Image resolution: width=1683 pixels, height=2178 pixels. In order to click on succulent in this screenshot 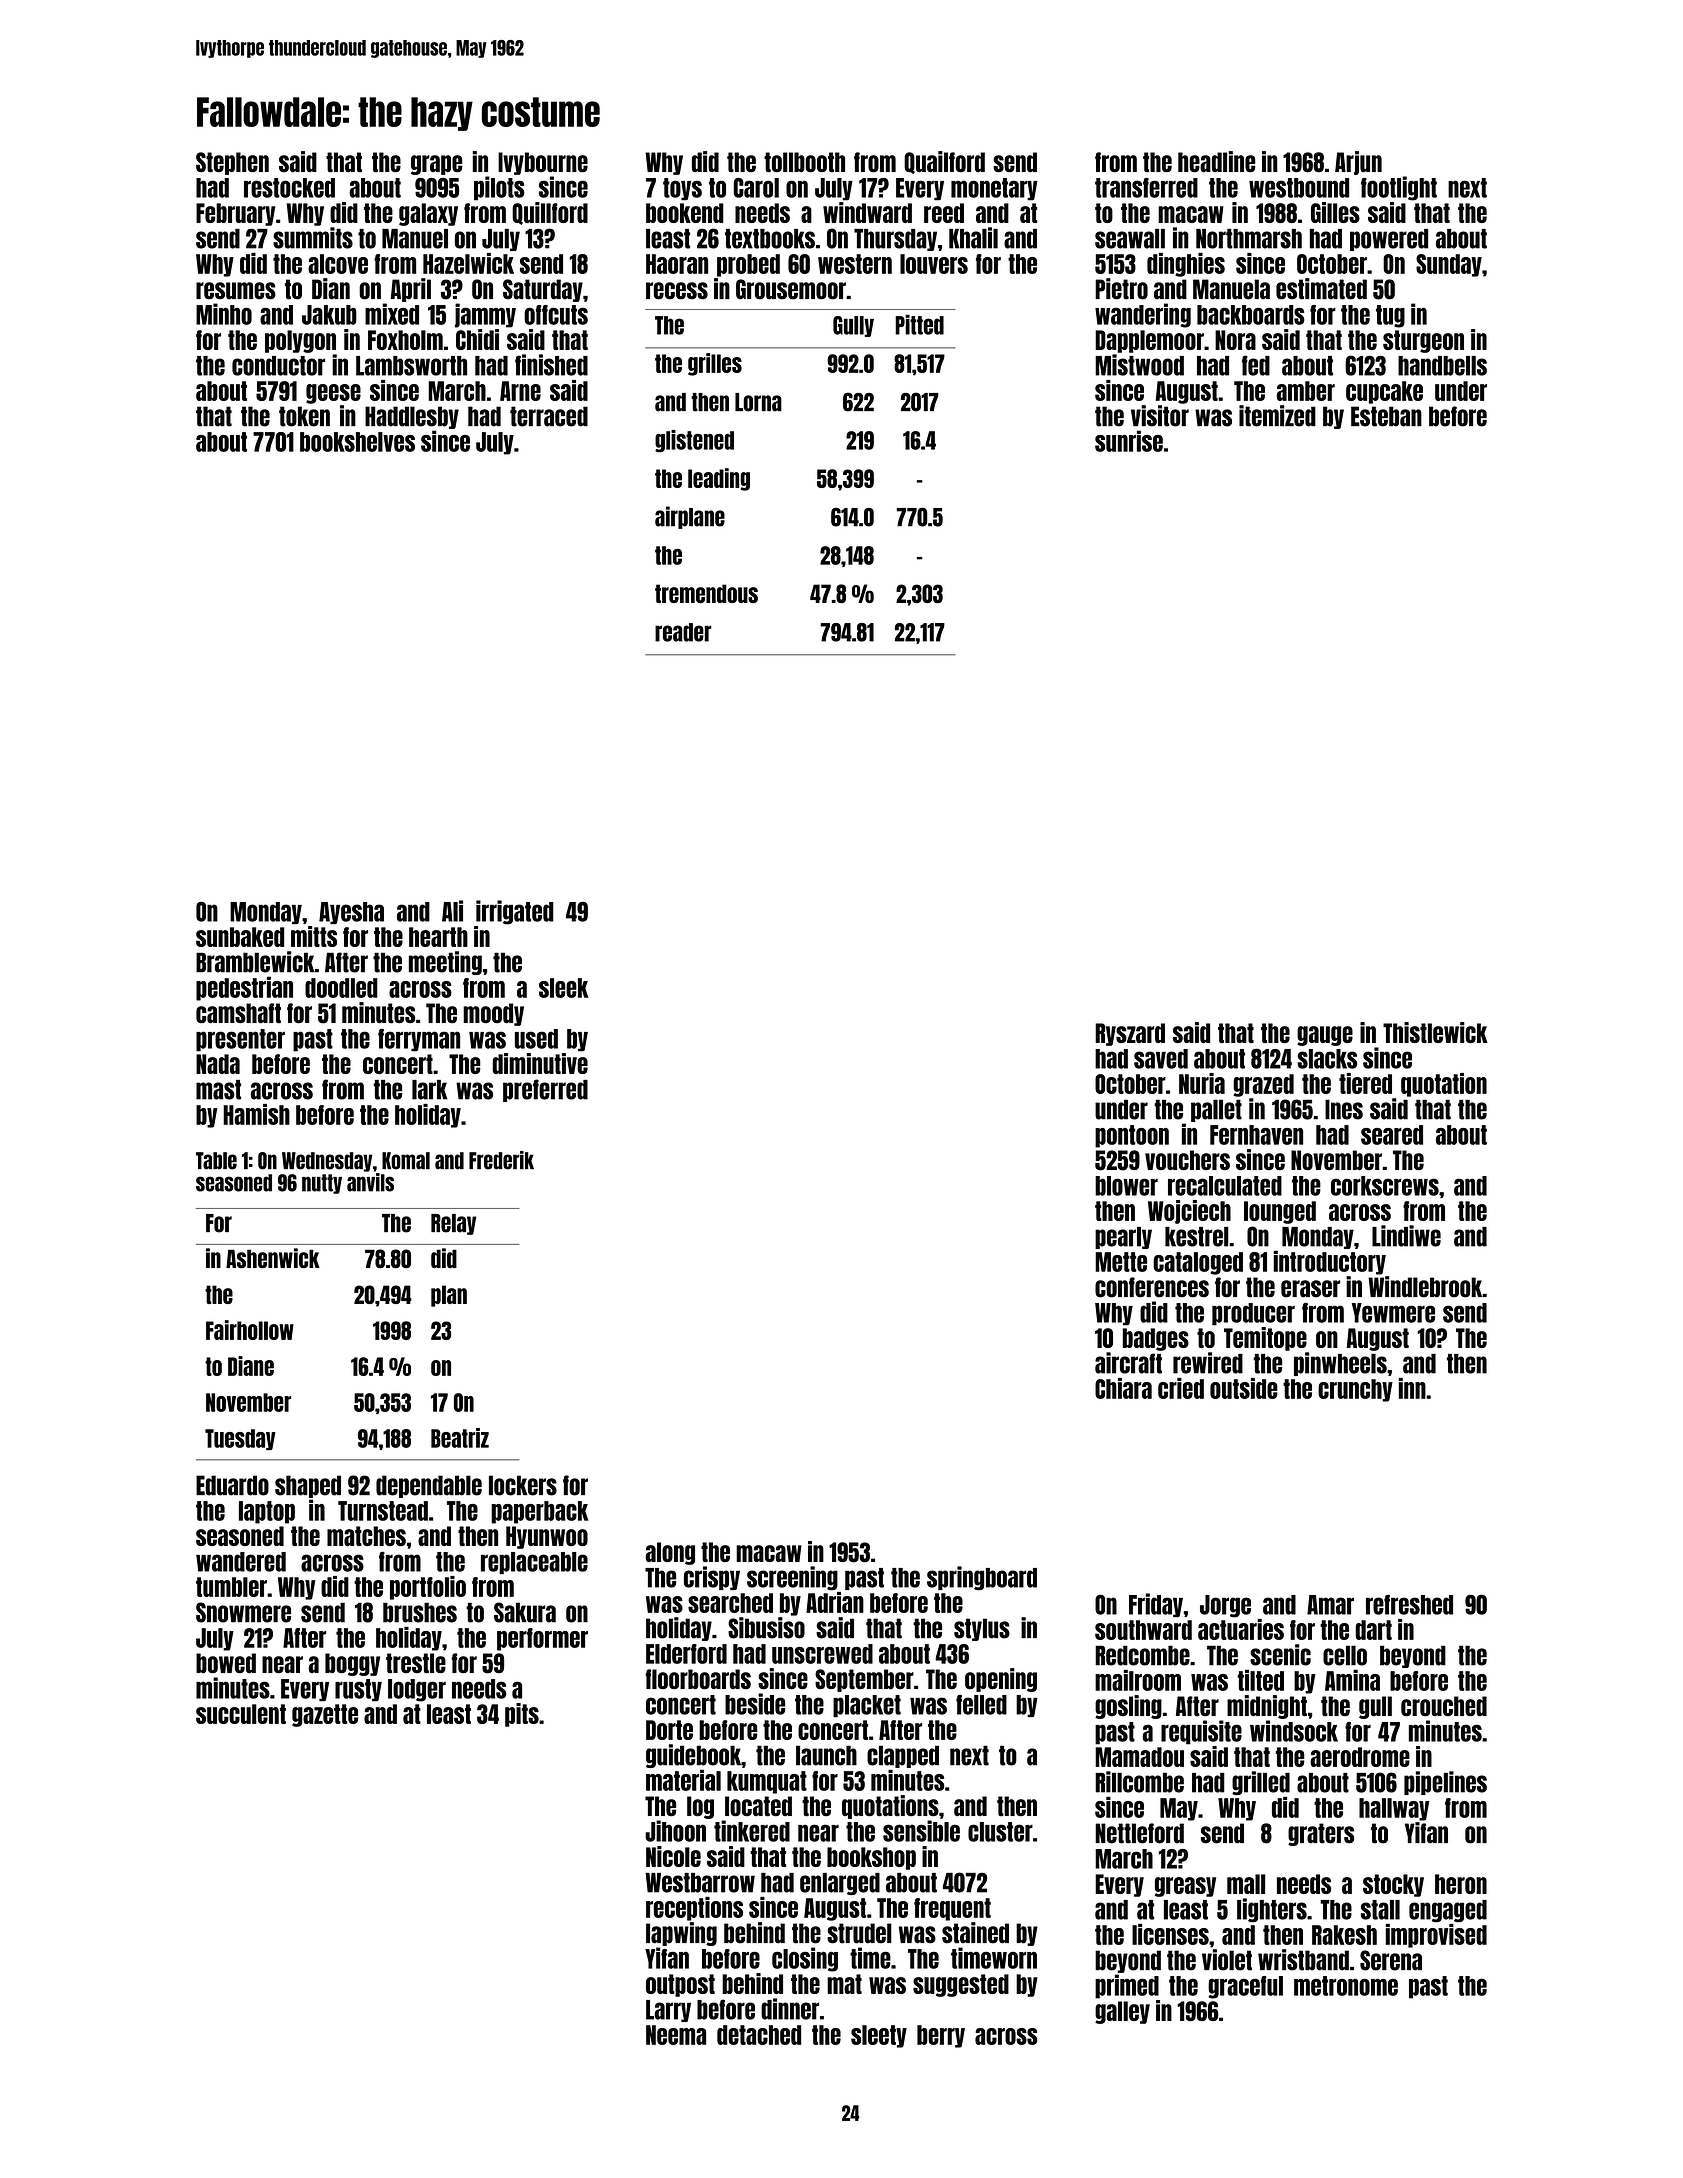, I will do `click(241, 1714)`.
